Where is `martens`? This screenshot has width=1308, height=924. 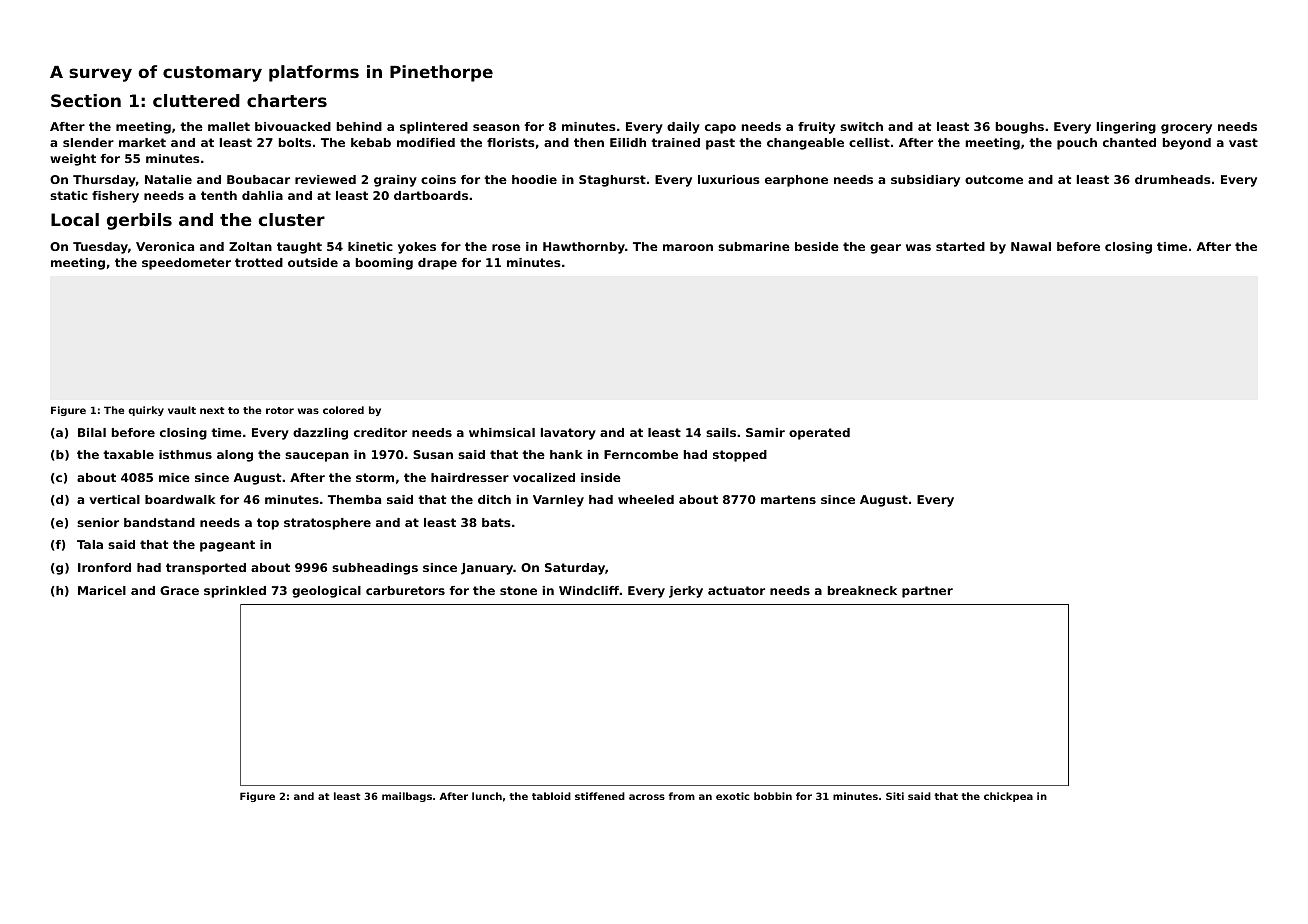
martens is located at coordinates (788, 499).
